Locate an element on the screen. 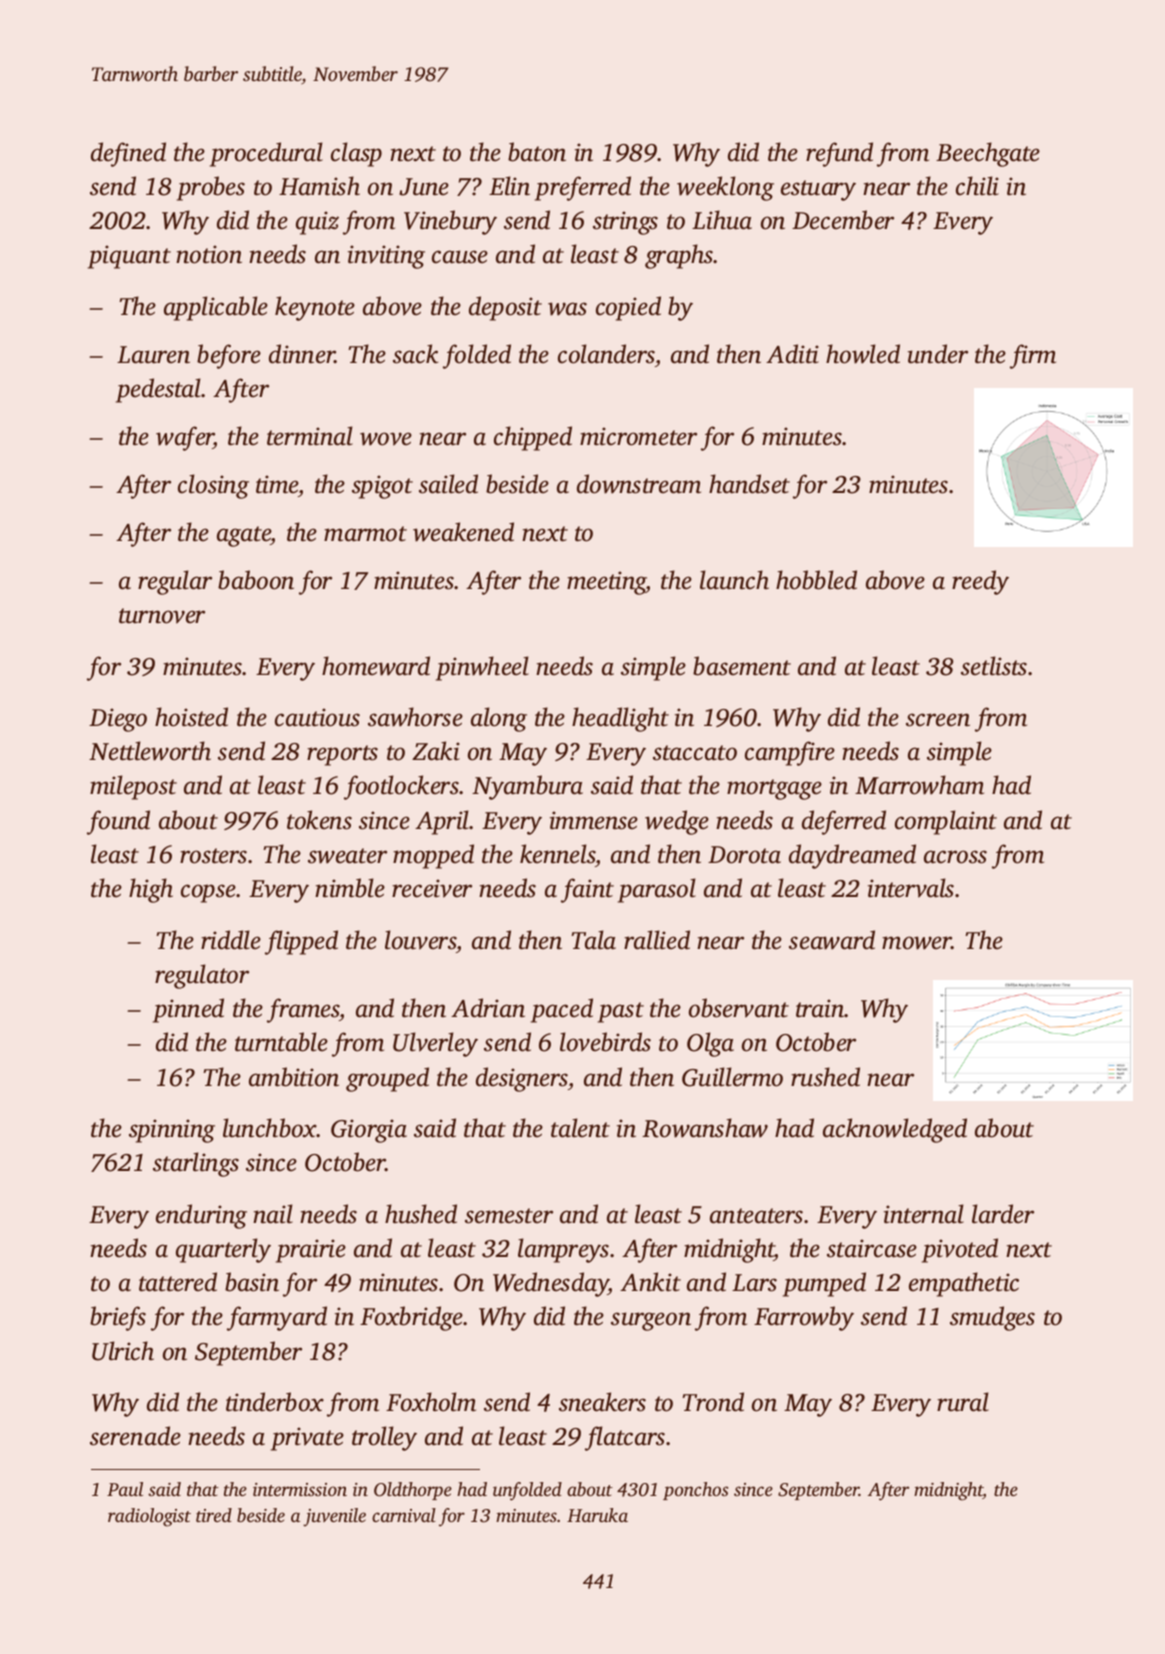 Image resolution: width=1165 pixels, height=1654 pixels. campfire is located at coordinates (790, 753).
